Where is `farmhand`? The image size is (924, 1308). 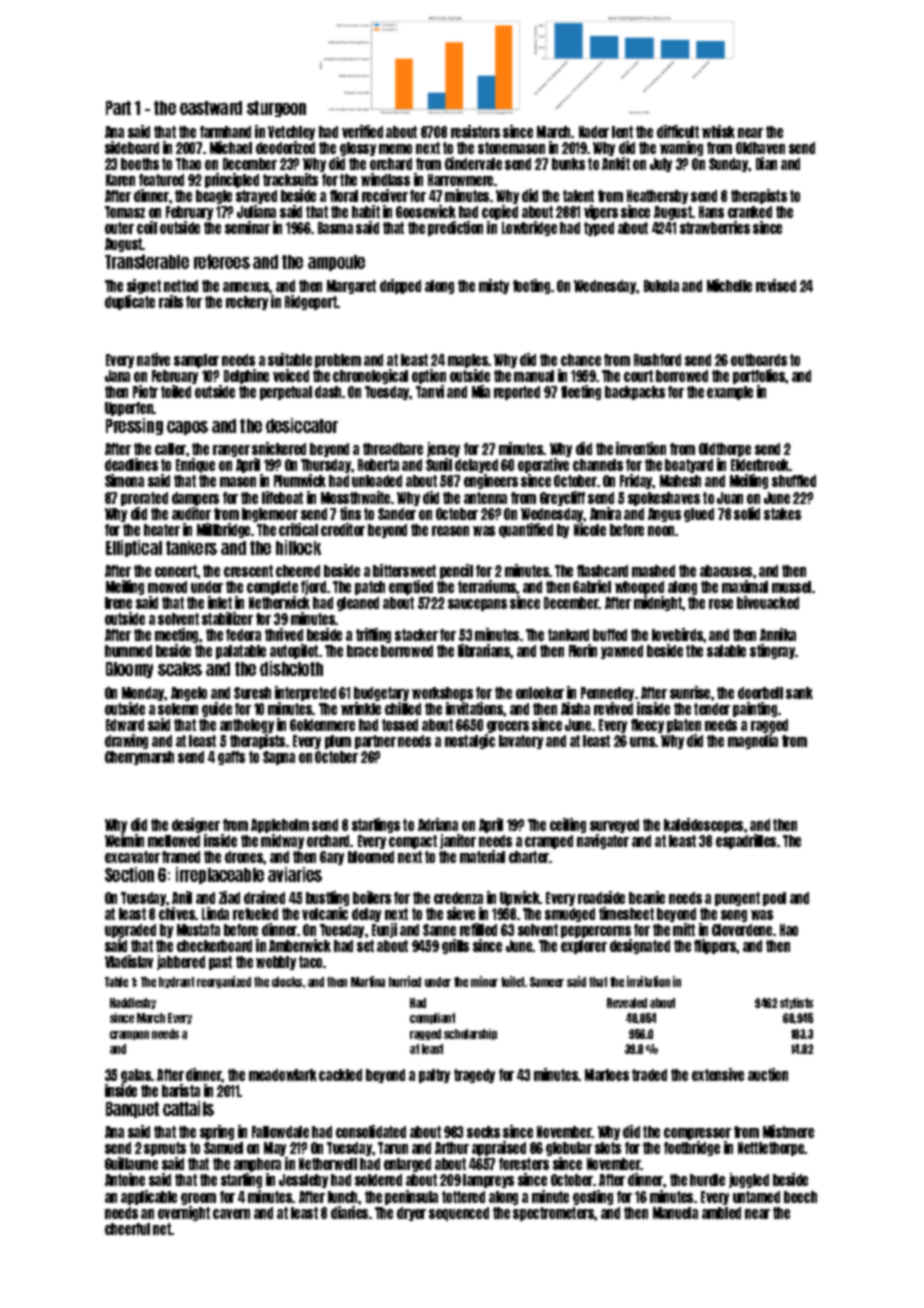 farmhand is located at coordinates (225, 132).
